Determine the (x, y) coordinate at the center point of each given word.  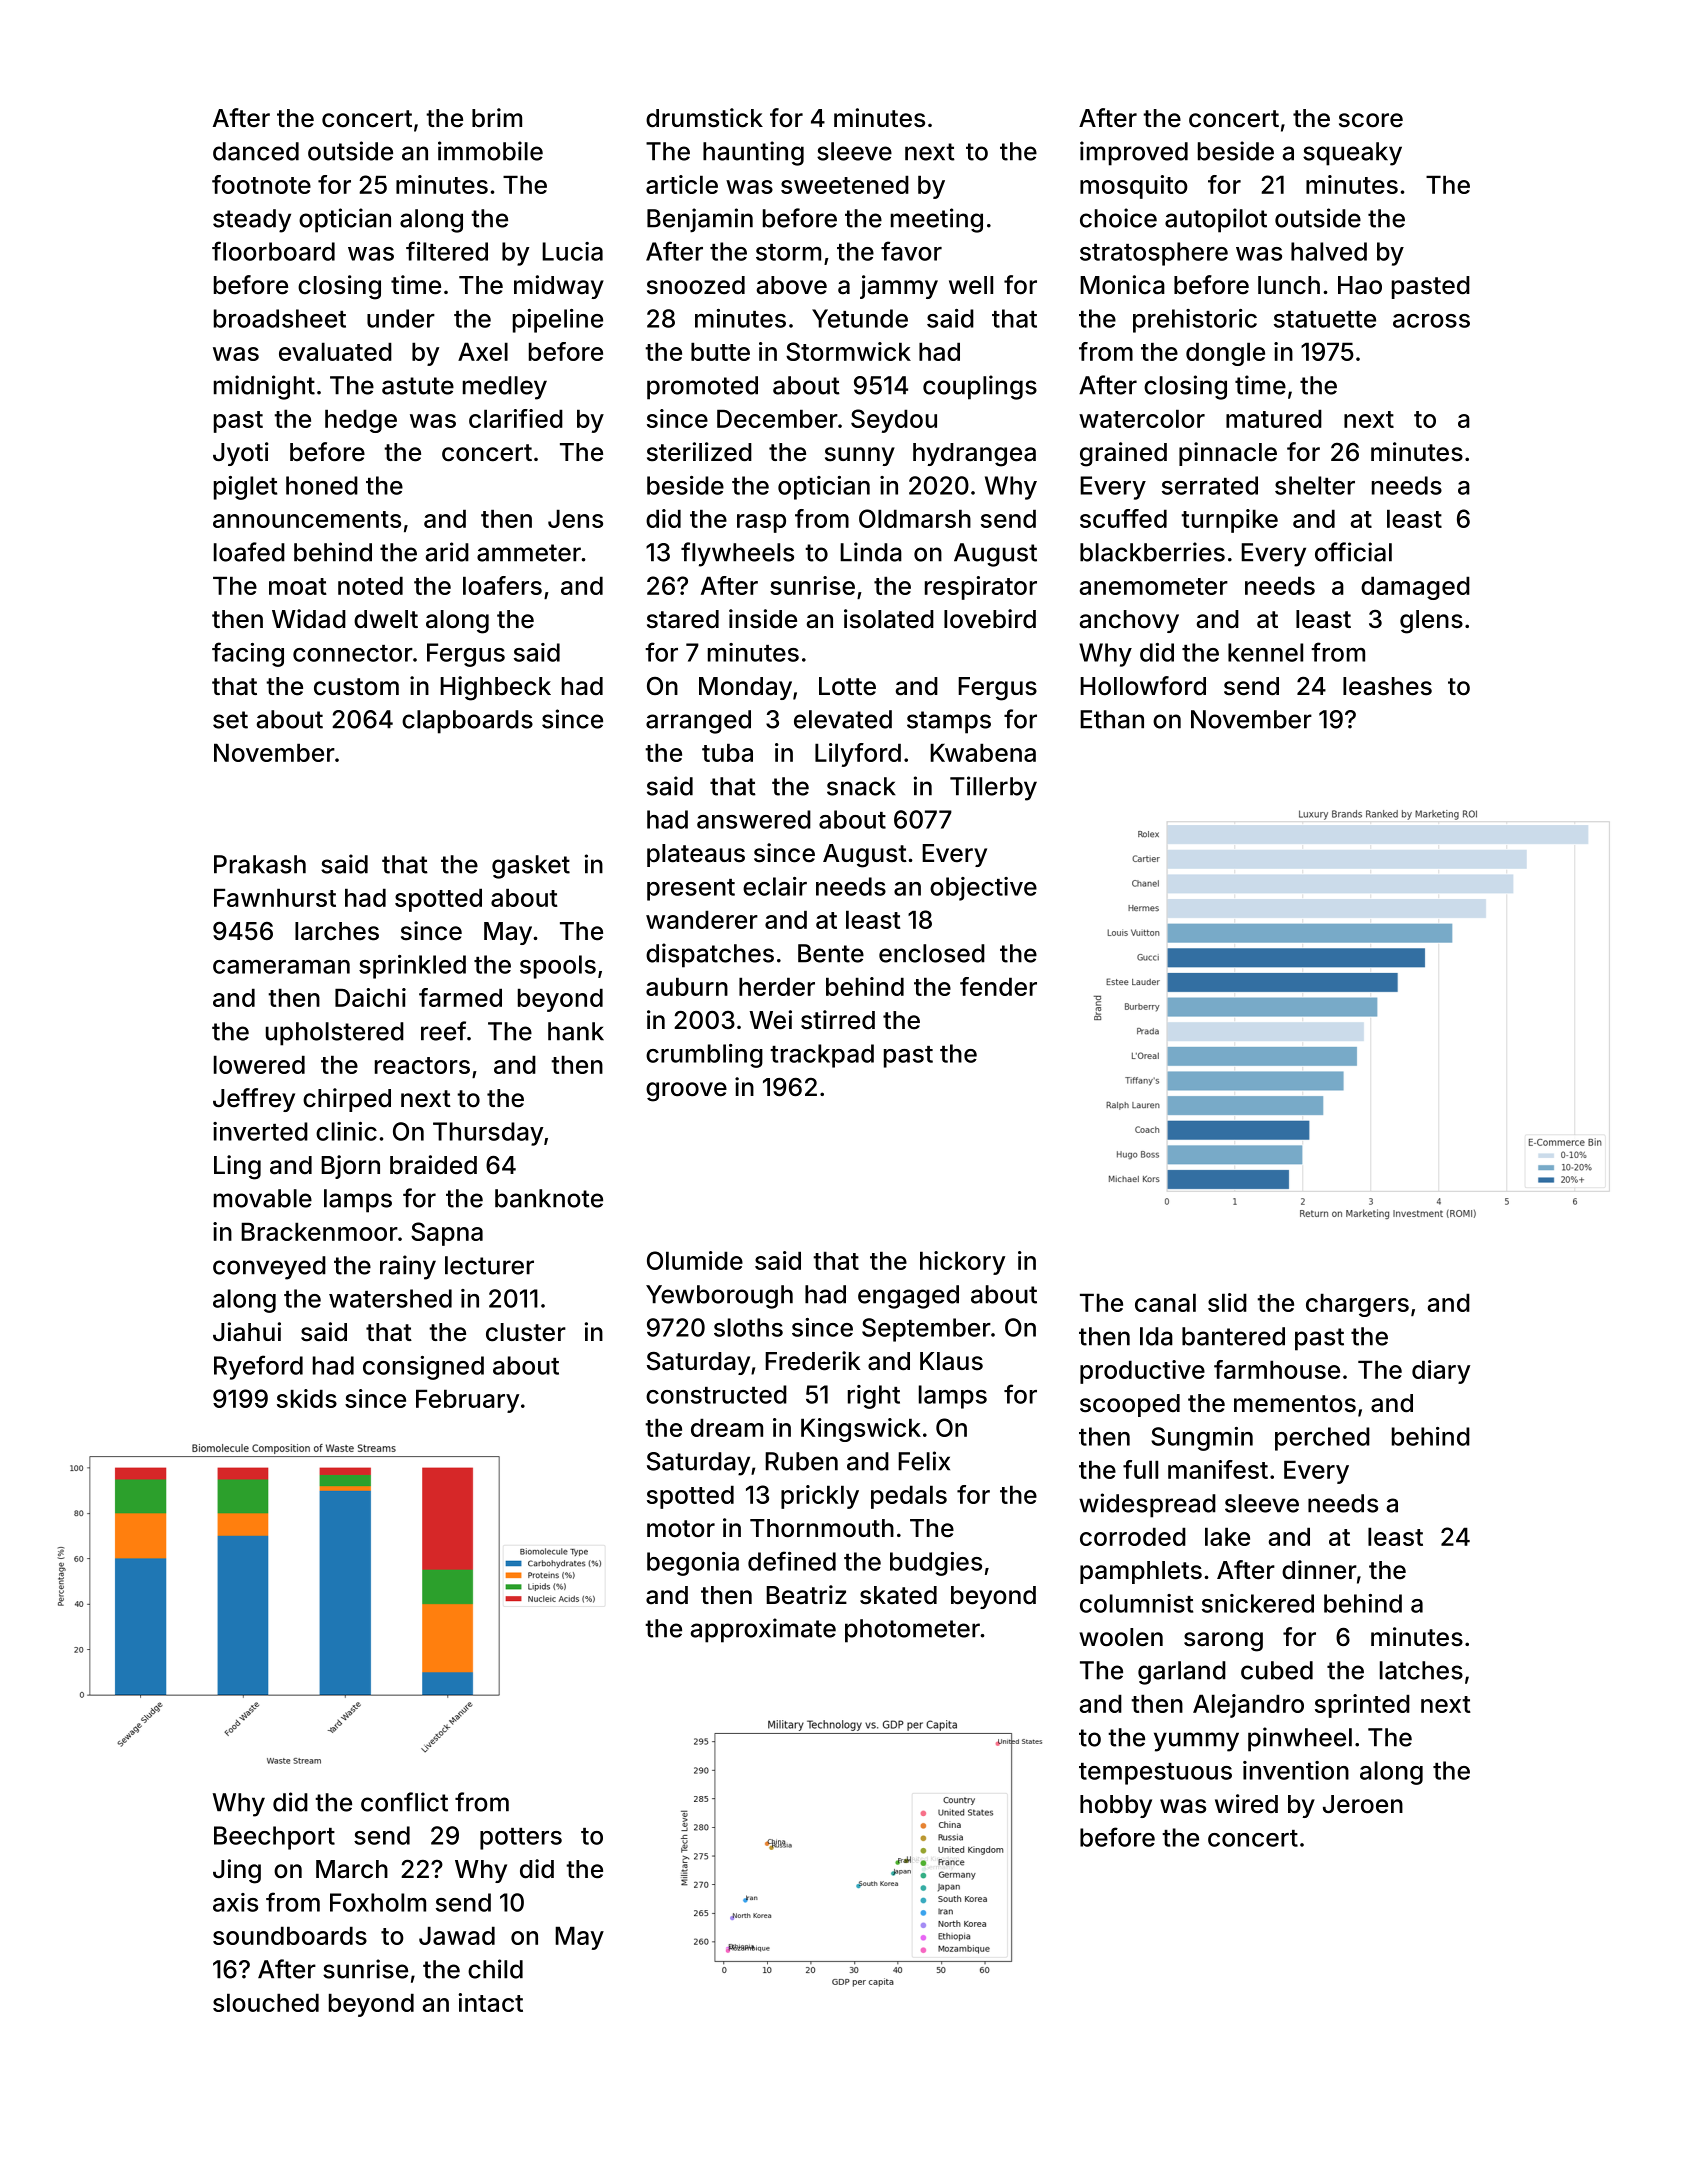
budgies (936, 1564)
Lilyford (858, 755)
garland (1182, 1673)
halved (1329, 251)
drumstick (704, 118)
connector (353, 653)
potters (521, 1839)
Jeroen (1363, 1804)
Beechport (274, 1838)
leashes (1387, 686)
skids (307, 1398)
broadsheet (280, 318)
